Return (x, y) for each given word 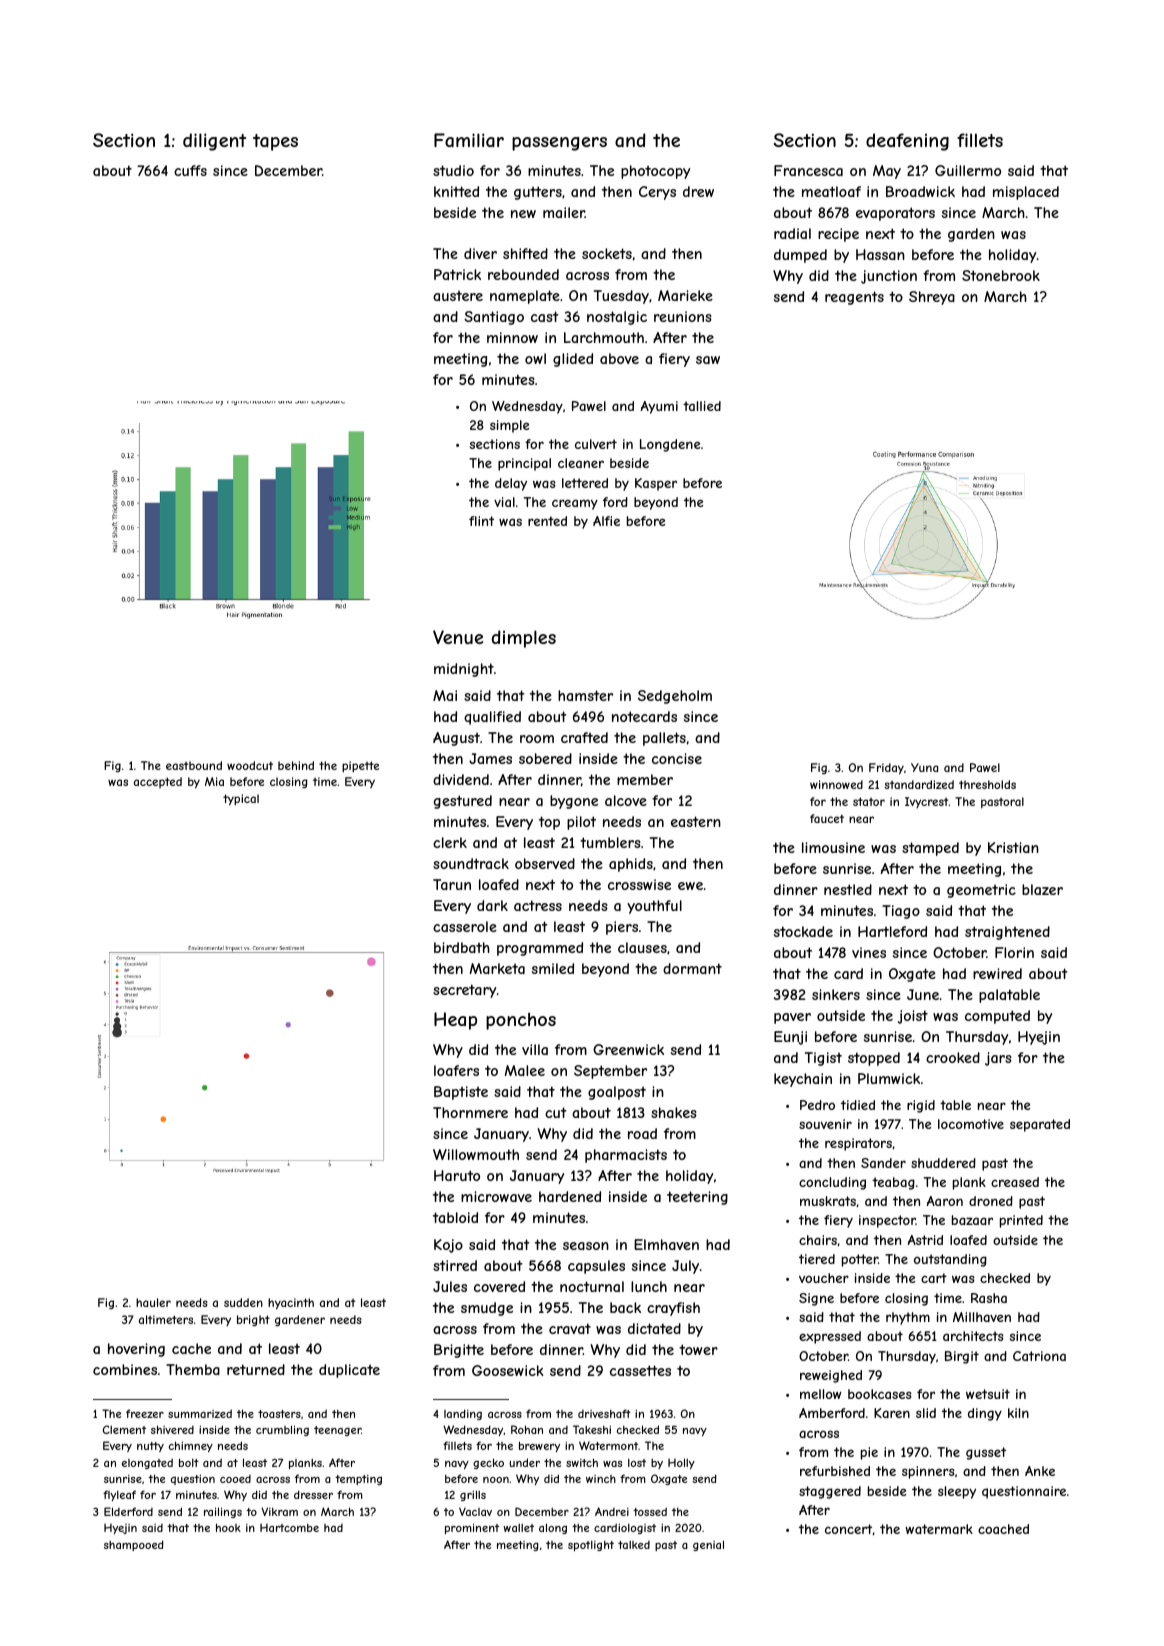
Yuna (924, 767)
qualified (492, 718)
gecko (488, 1463)
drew (698, 191)
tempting (358, 1480)
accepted (158, 782)
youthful (654, 907)
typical (241, 800)
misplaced (1026, 193)
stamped (930, 849)
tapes (275, 142)
